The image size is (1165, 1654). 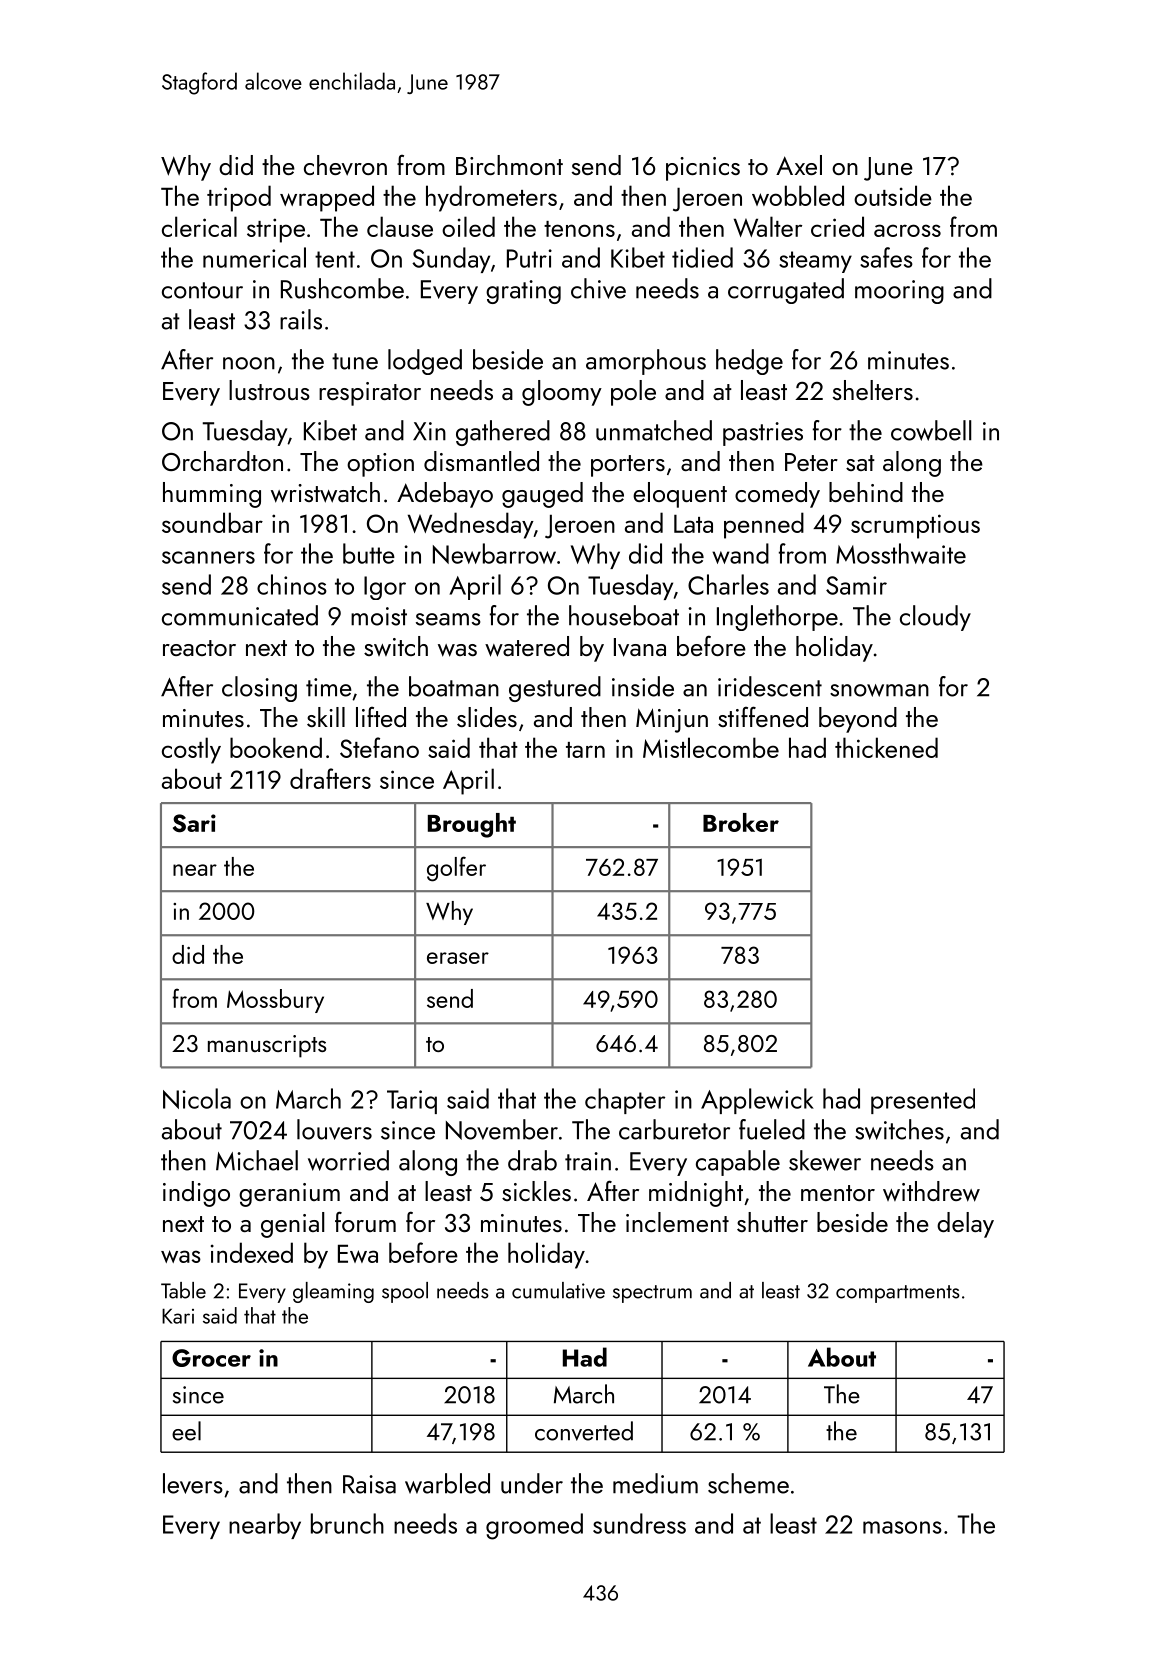 What do you see at coordinates (534, 1526) in the screenshot?
I see `groomed` at bounding box center [534, 1526].
